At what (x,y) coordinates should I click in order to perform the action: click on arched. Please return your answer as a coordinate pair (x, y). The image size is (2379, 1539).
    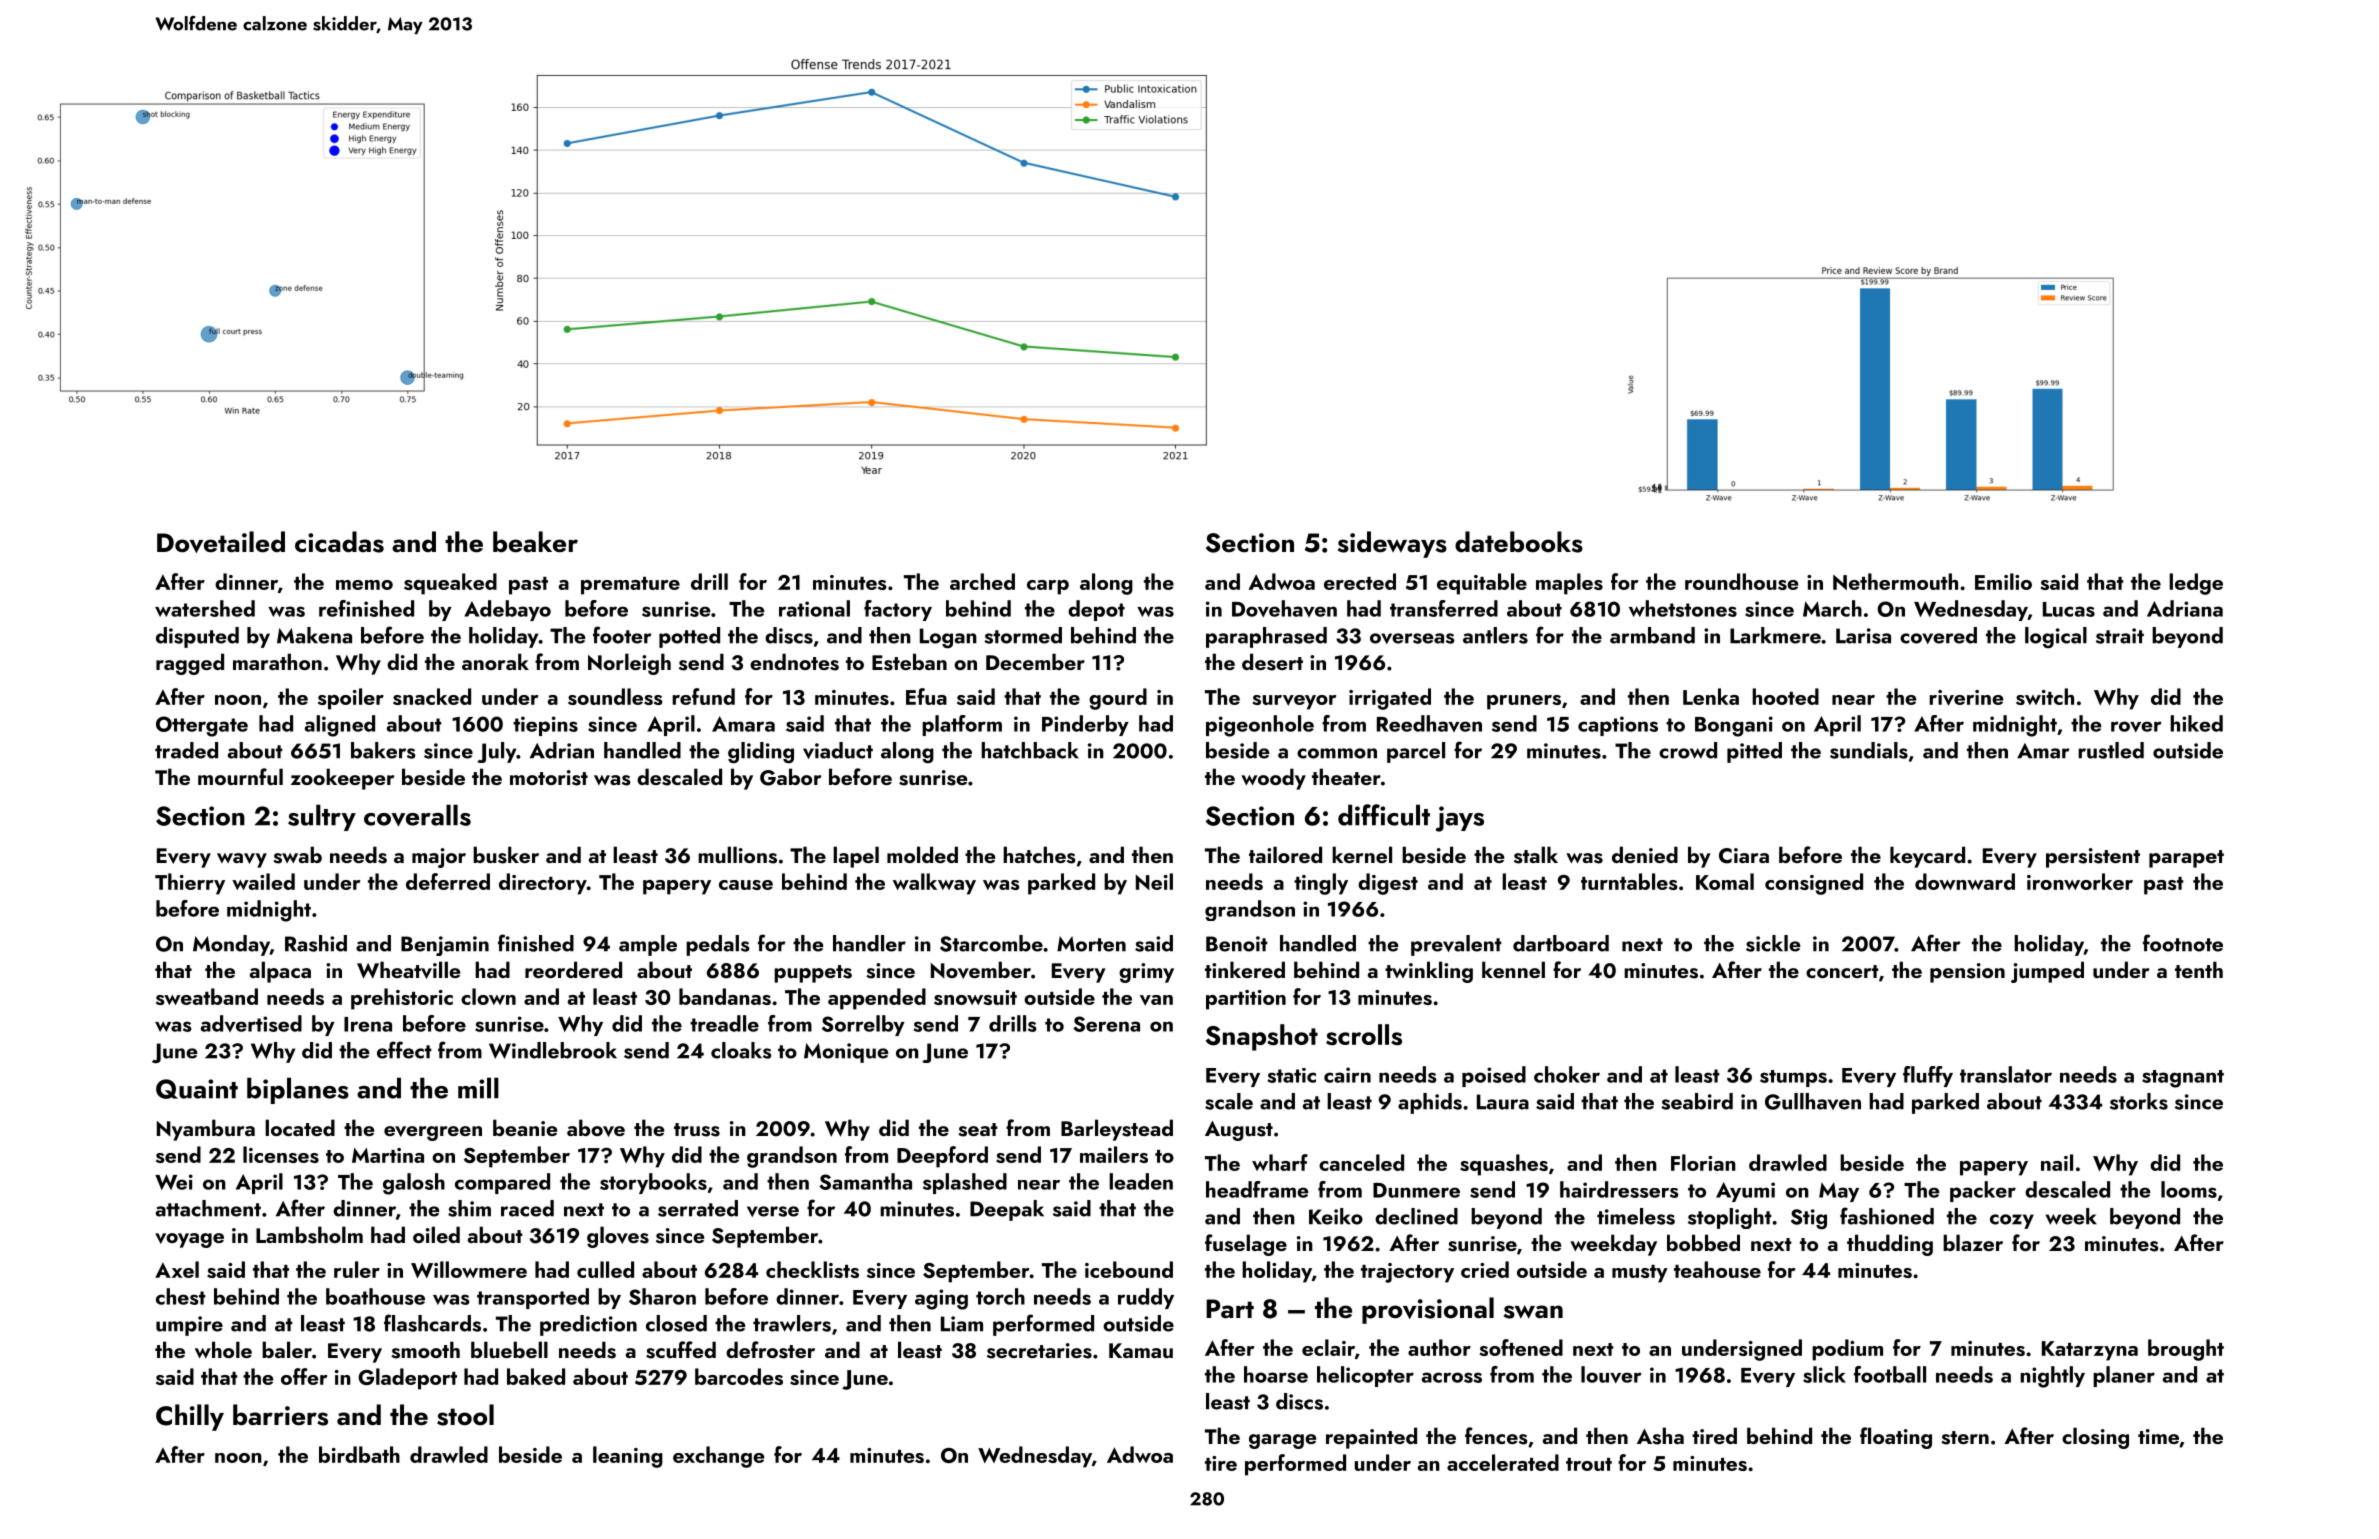
    Looking at the image, I should click on (982, 581).
